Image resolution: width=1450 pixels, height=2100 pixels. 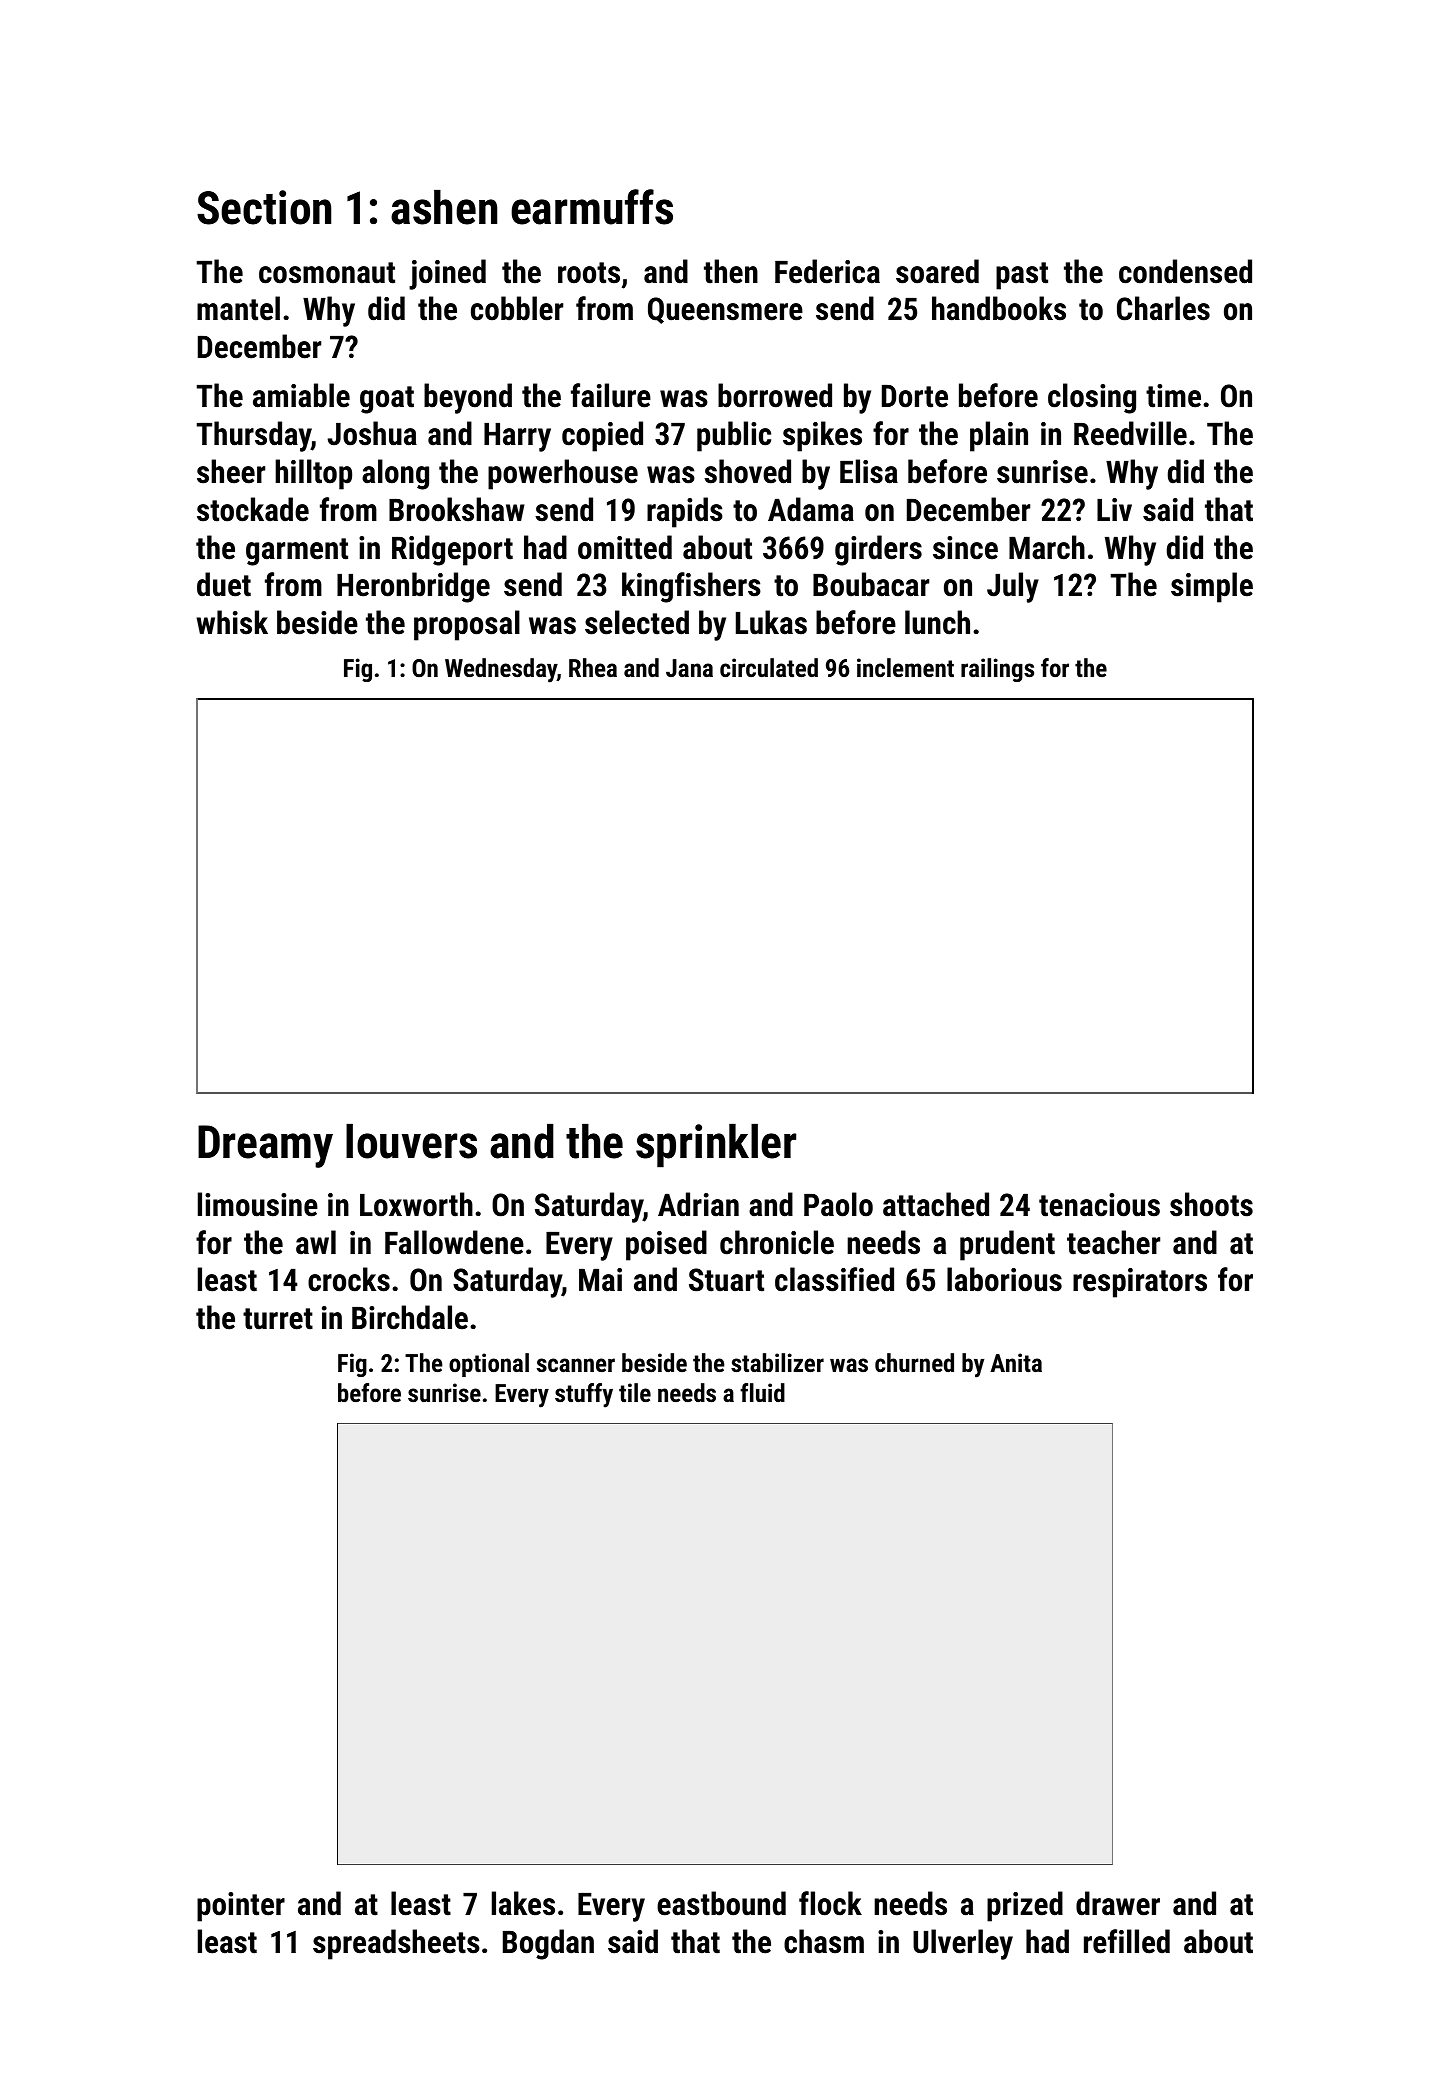 What do you see at coordinates (1016, 1362) in the screenshot?
I see `Anita` at bounding box center [1016, 1362].
